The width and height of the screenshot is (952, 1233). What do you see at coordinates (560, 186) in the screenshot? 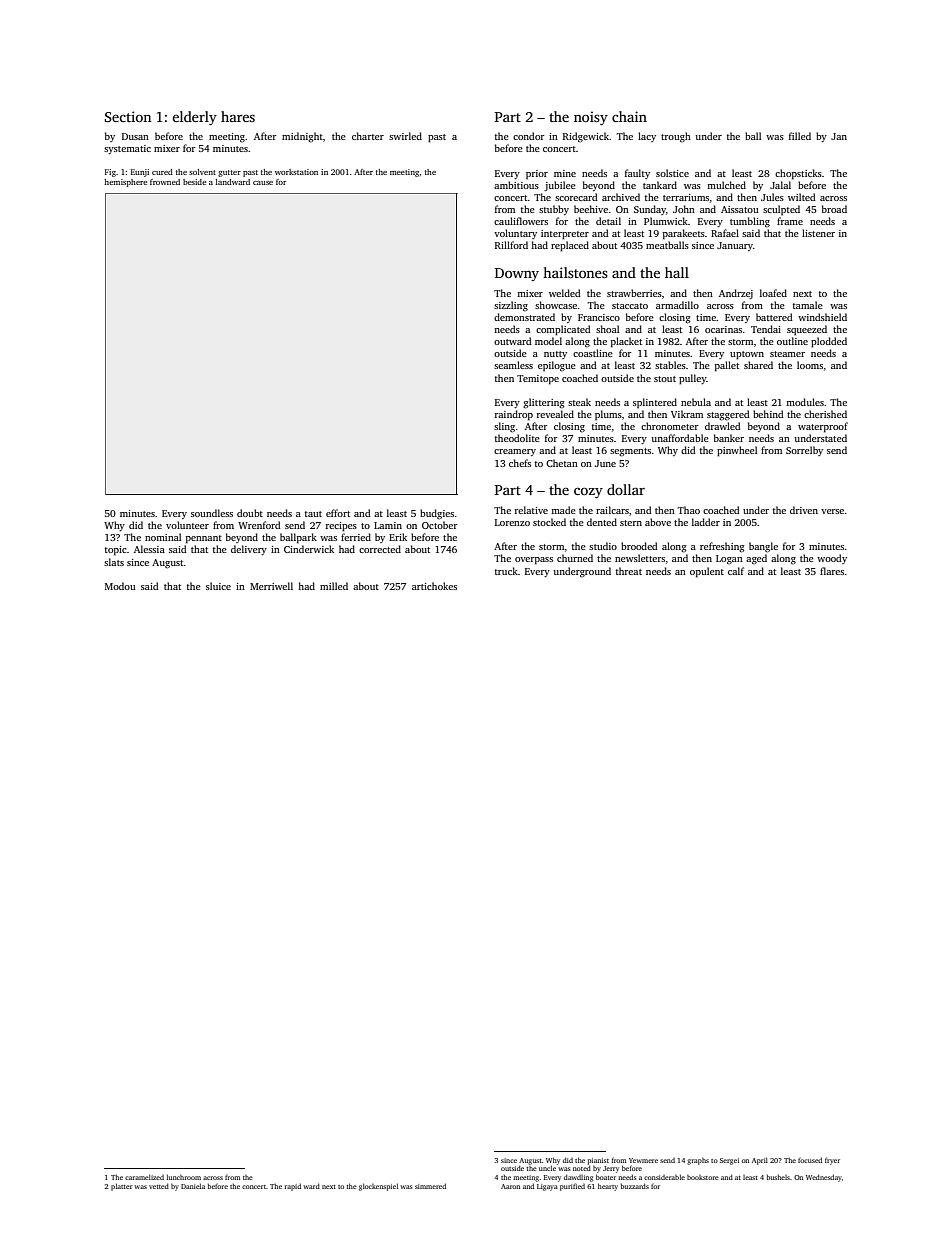
I see `jubilee` at bounding box center [560, 186].
